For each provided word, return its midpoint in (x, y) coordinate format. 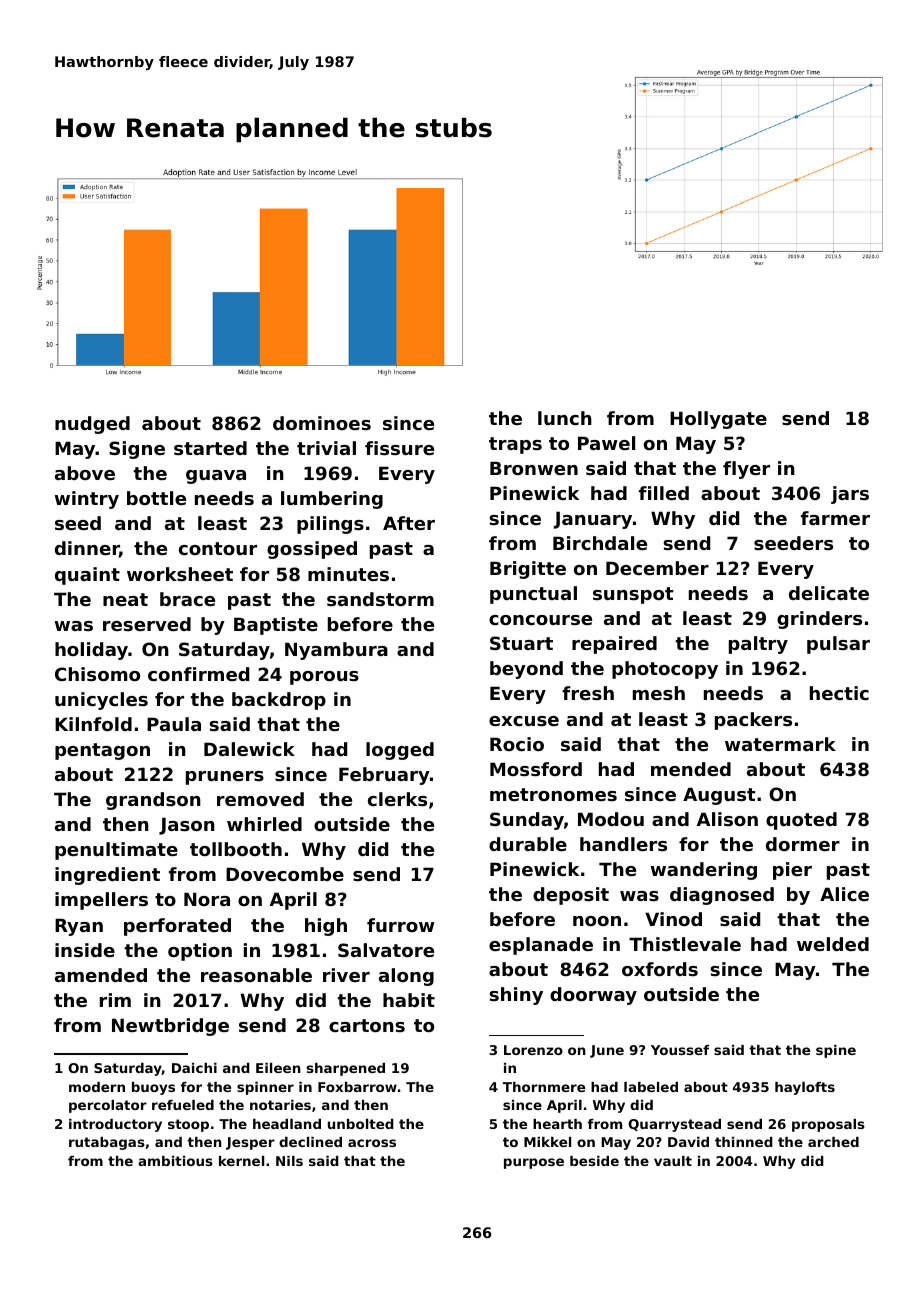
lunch (565, 418)
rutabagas (107, 1143)
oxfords (660, 969)
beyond (526, 670)
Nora (207, 899)
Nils (289, 1161)
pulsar (838, 645)
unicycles (101, 701)
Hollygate (718, 420)
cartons (367, 1025)
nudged (92, 425)
